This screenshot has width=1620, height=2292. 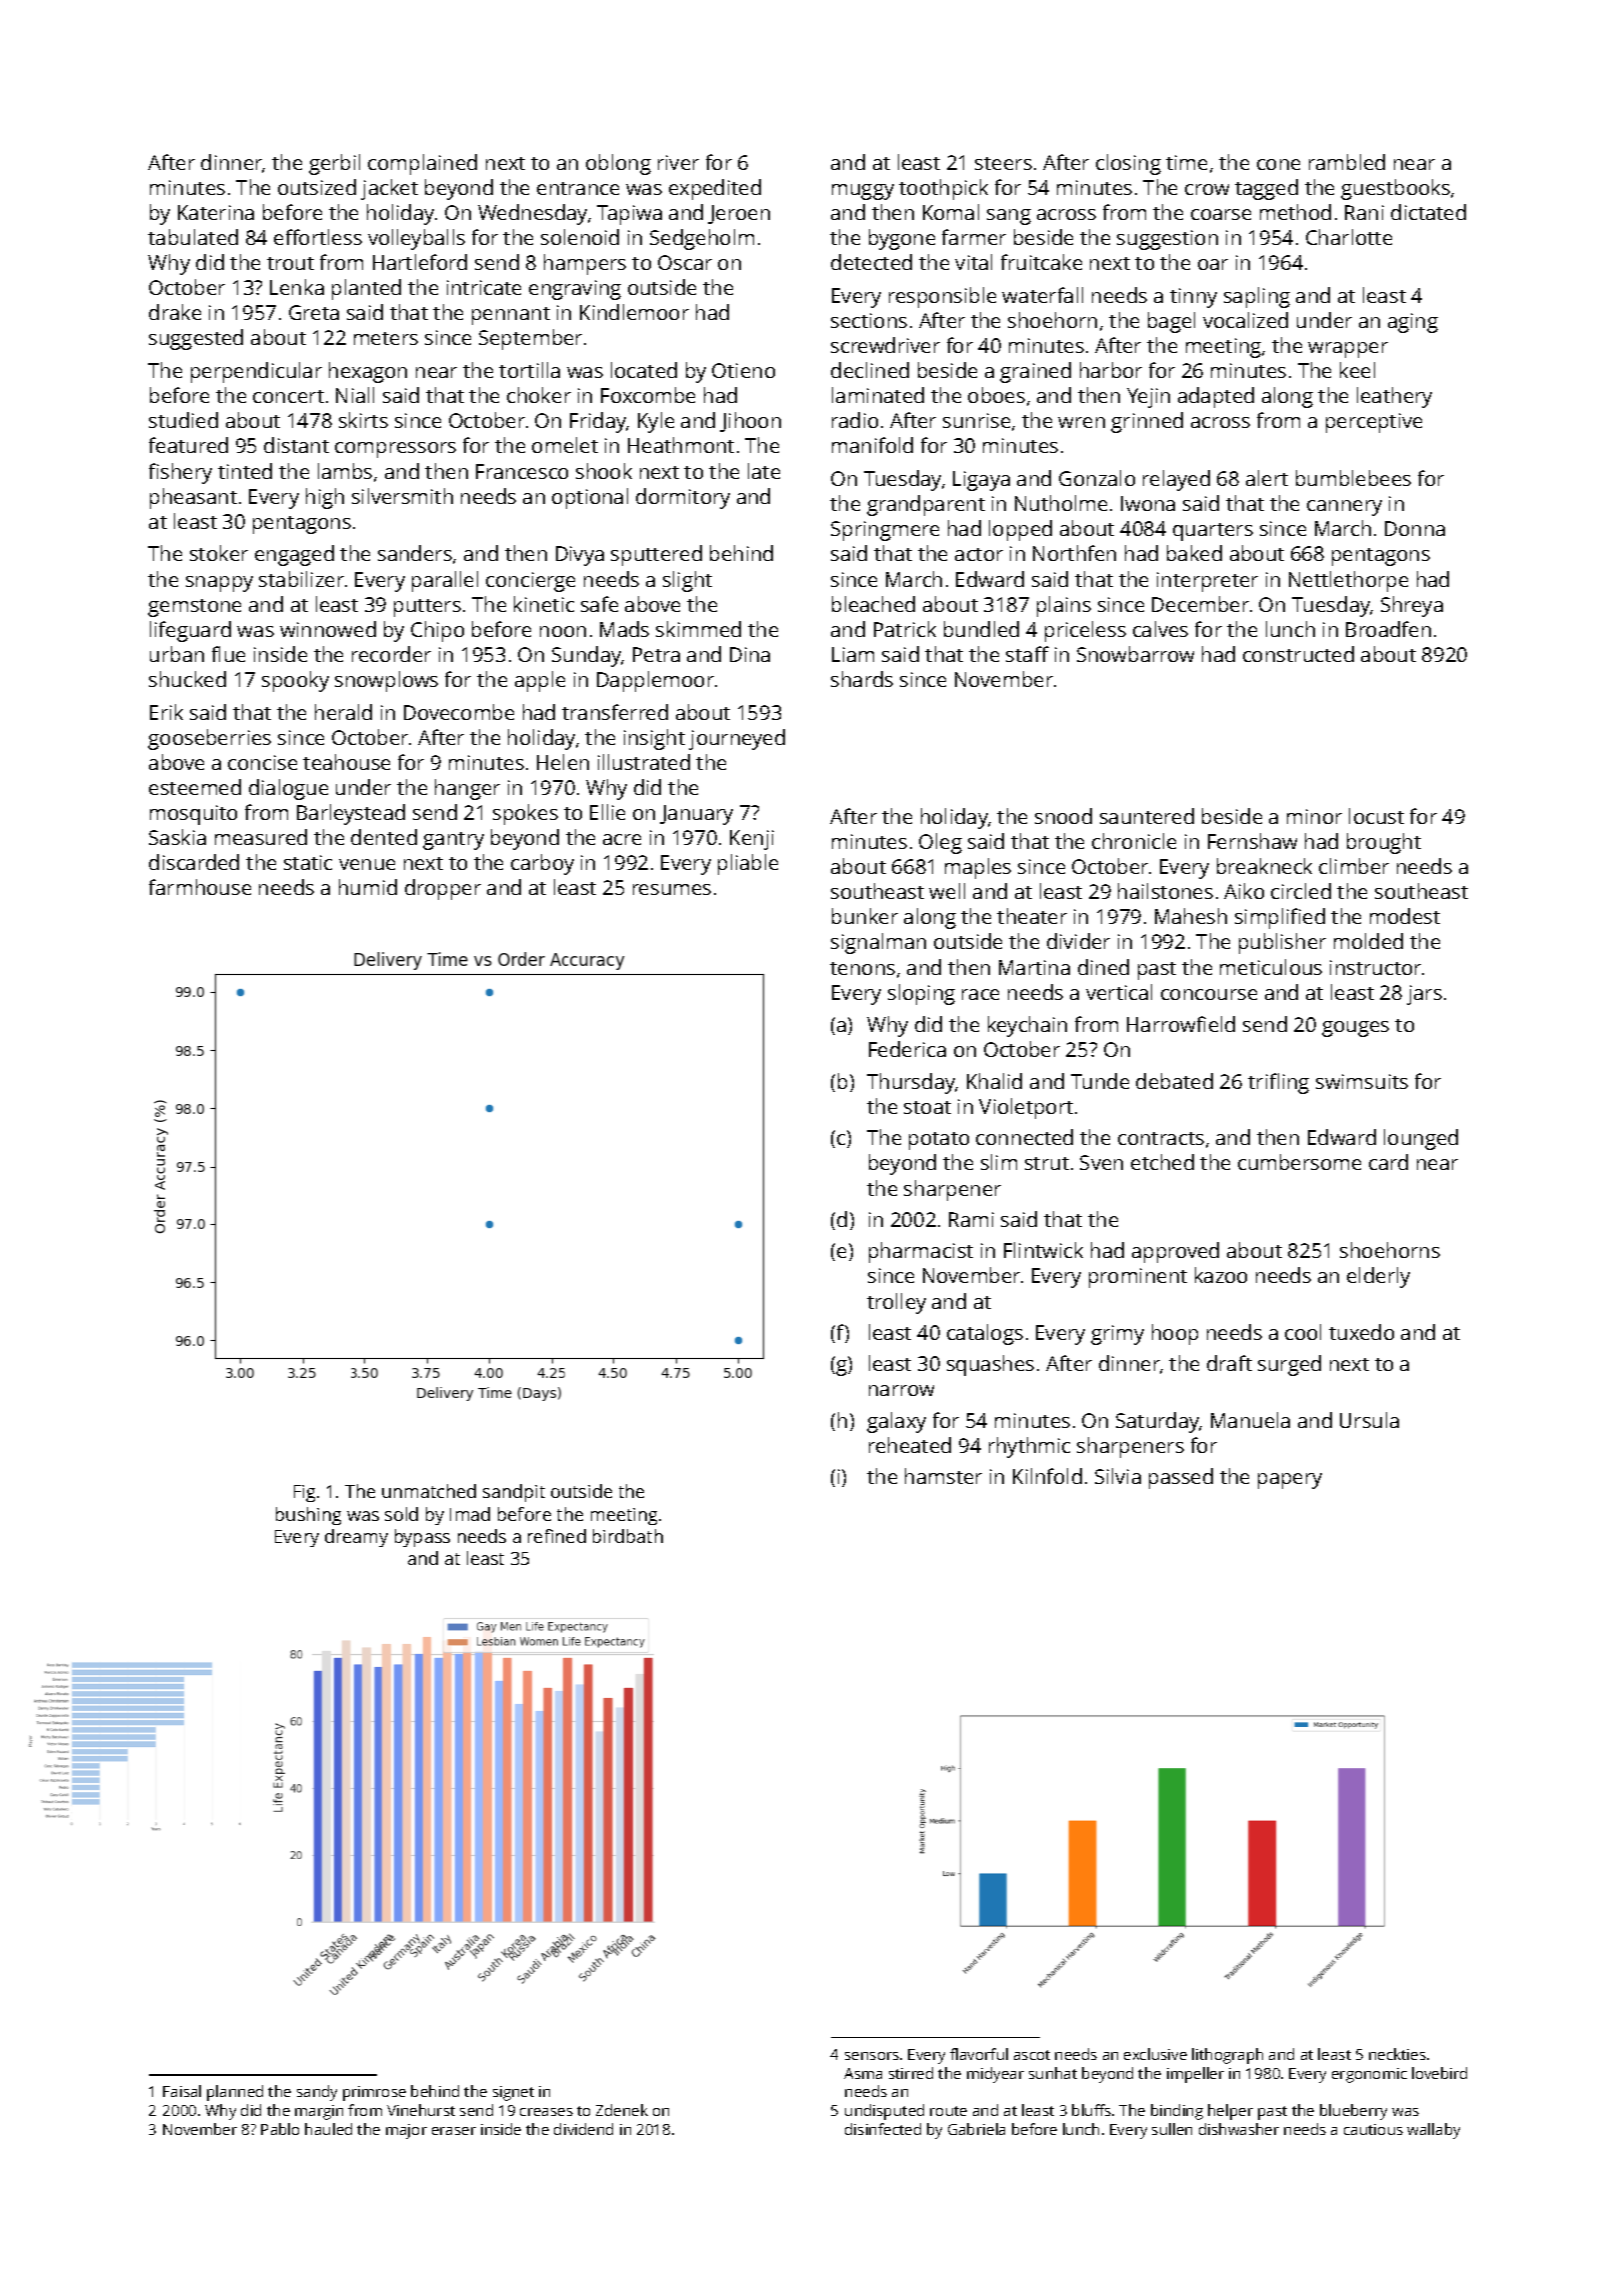 I want to click on flavorful, so click(x=979, y=2054).
